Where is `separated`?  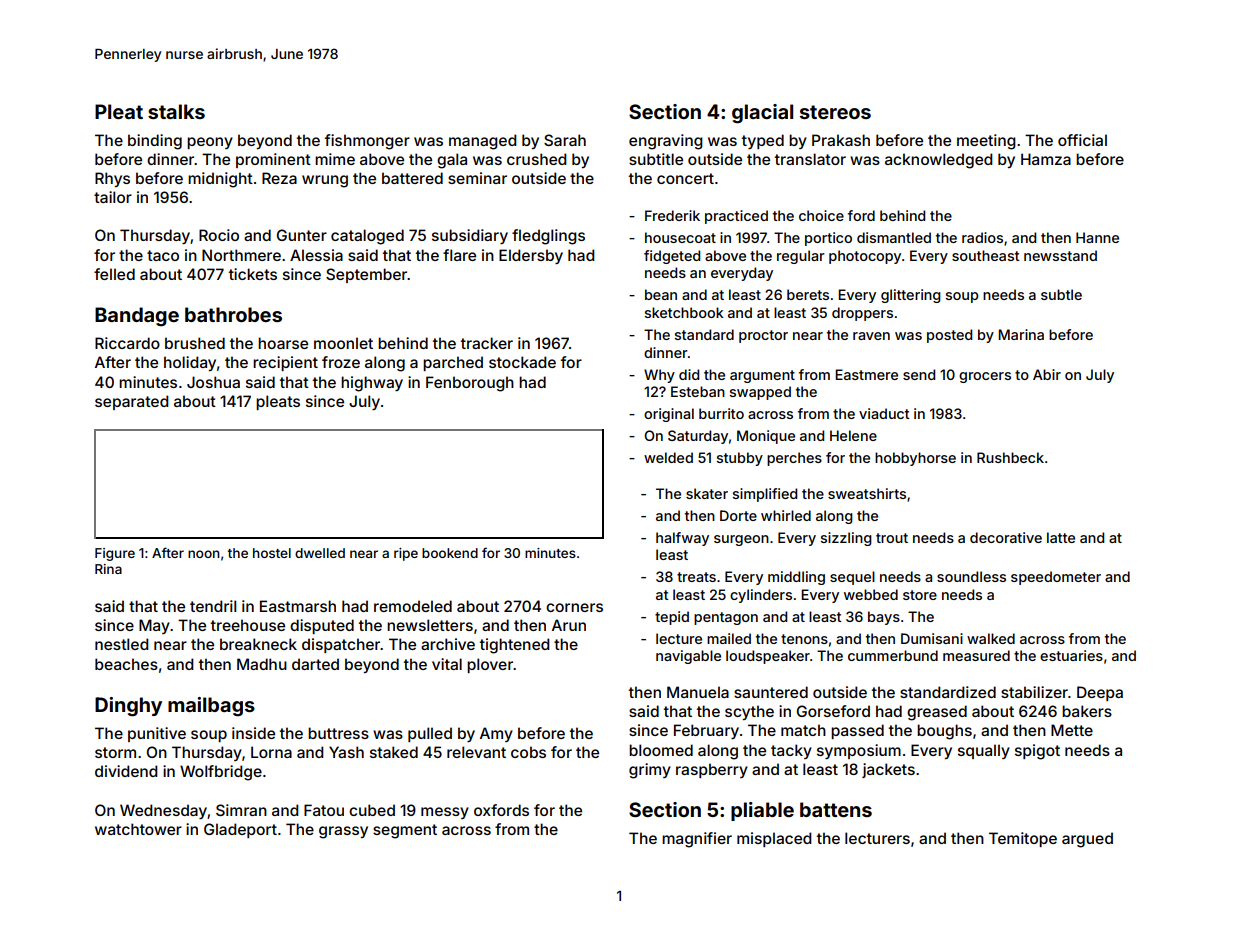
separated is located at coordinates (132, 402).
